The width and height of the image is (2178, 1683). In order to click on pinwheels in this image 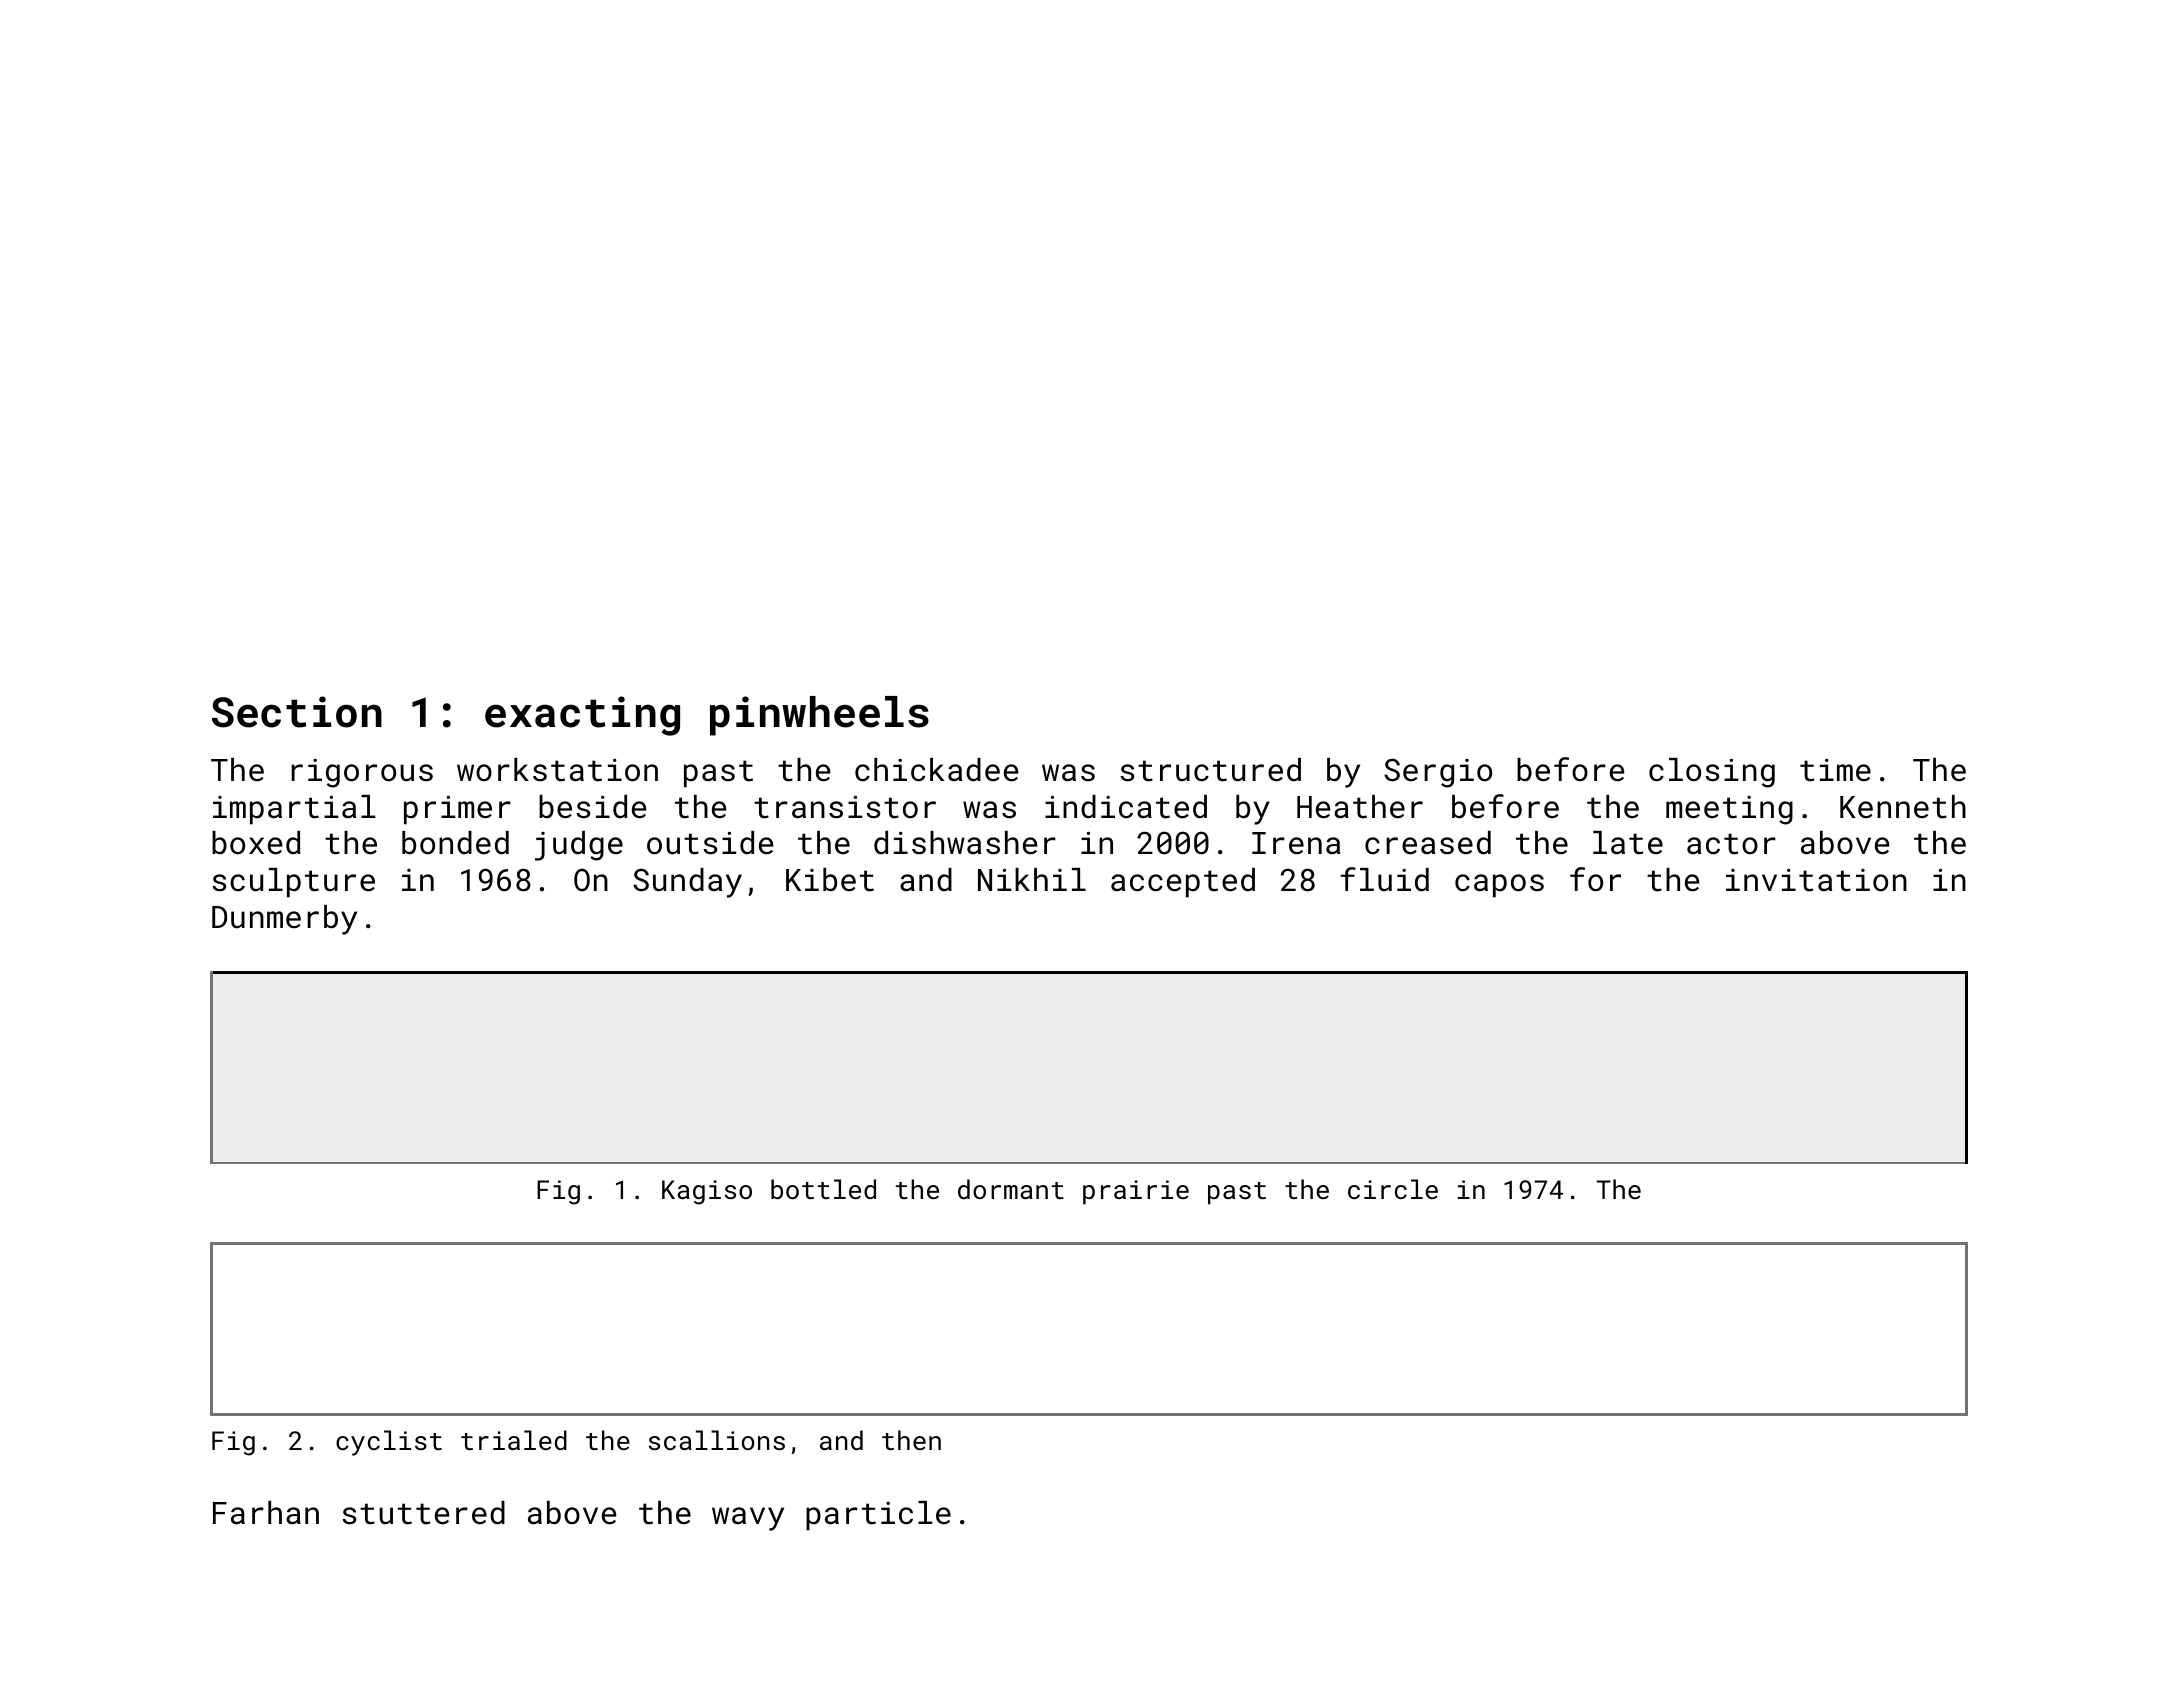, I will do `click(819, 716)`.
